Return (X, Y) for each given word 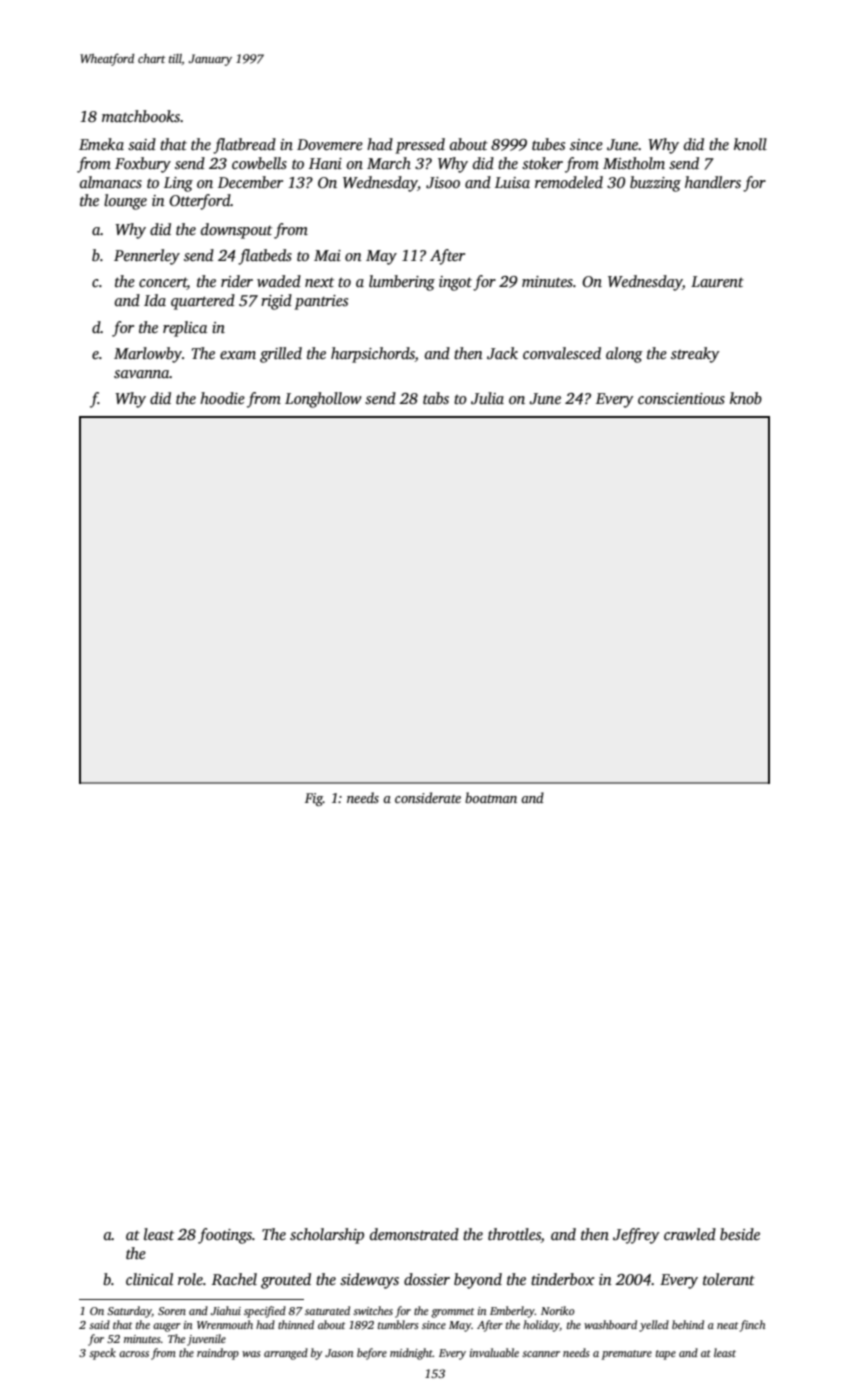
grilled (281, 355)
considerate (428, 797)
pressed (420, 146)
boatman (491, 797)
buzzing (655, 184)
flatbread (244, 146)
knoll (750, 144)
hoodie (222, 398)
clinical (149, 1279)
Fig (314, 799)
